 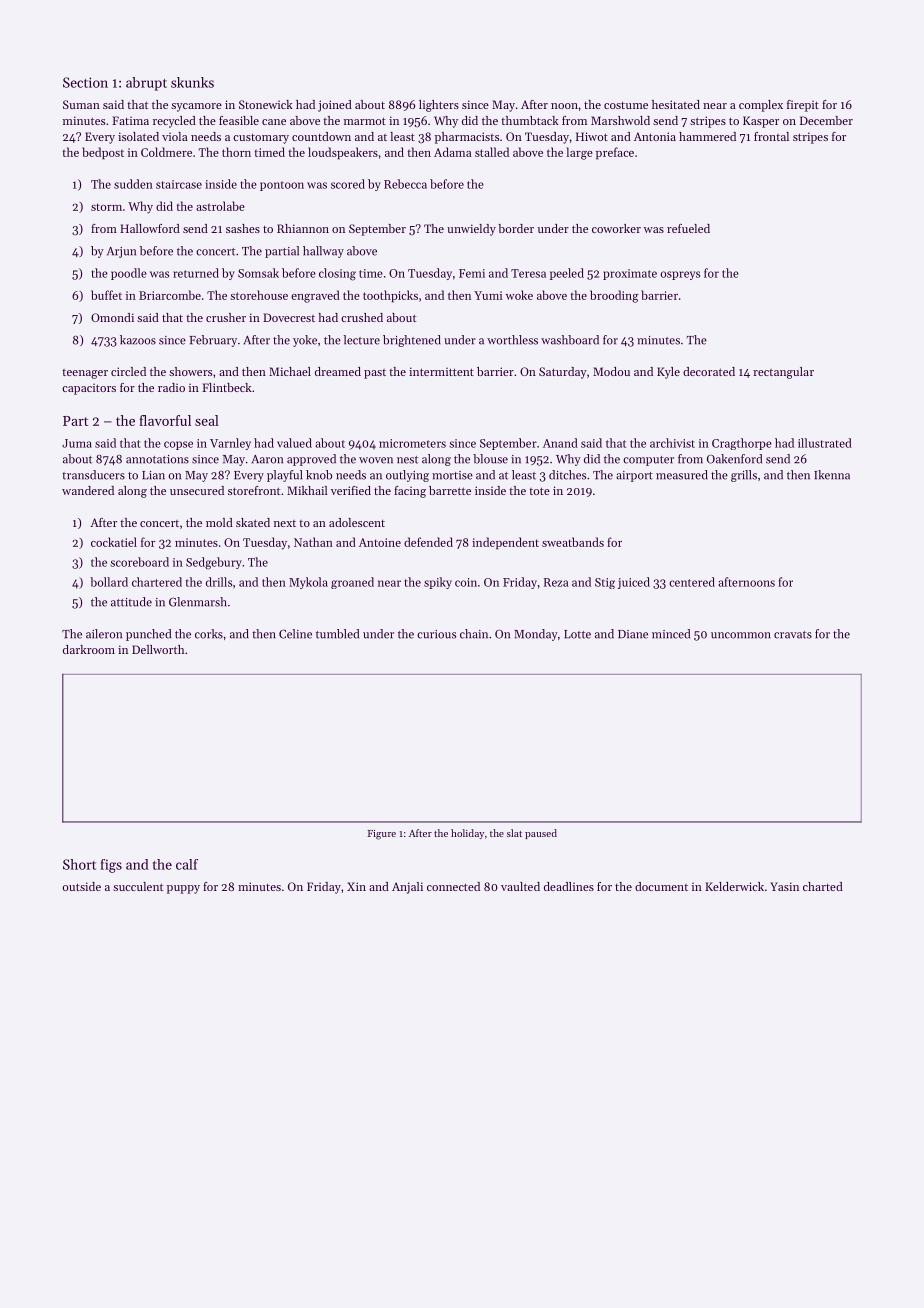 What do you see at coordinates (150, 228) in the page?
I see `Hallowford` at bounding box center [150, 228].
